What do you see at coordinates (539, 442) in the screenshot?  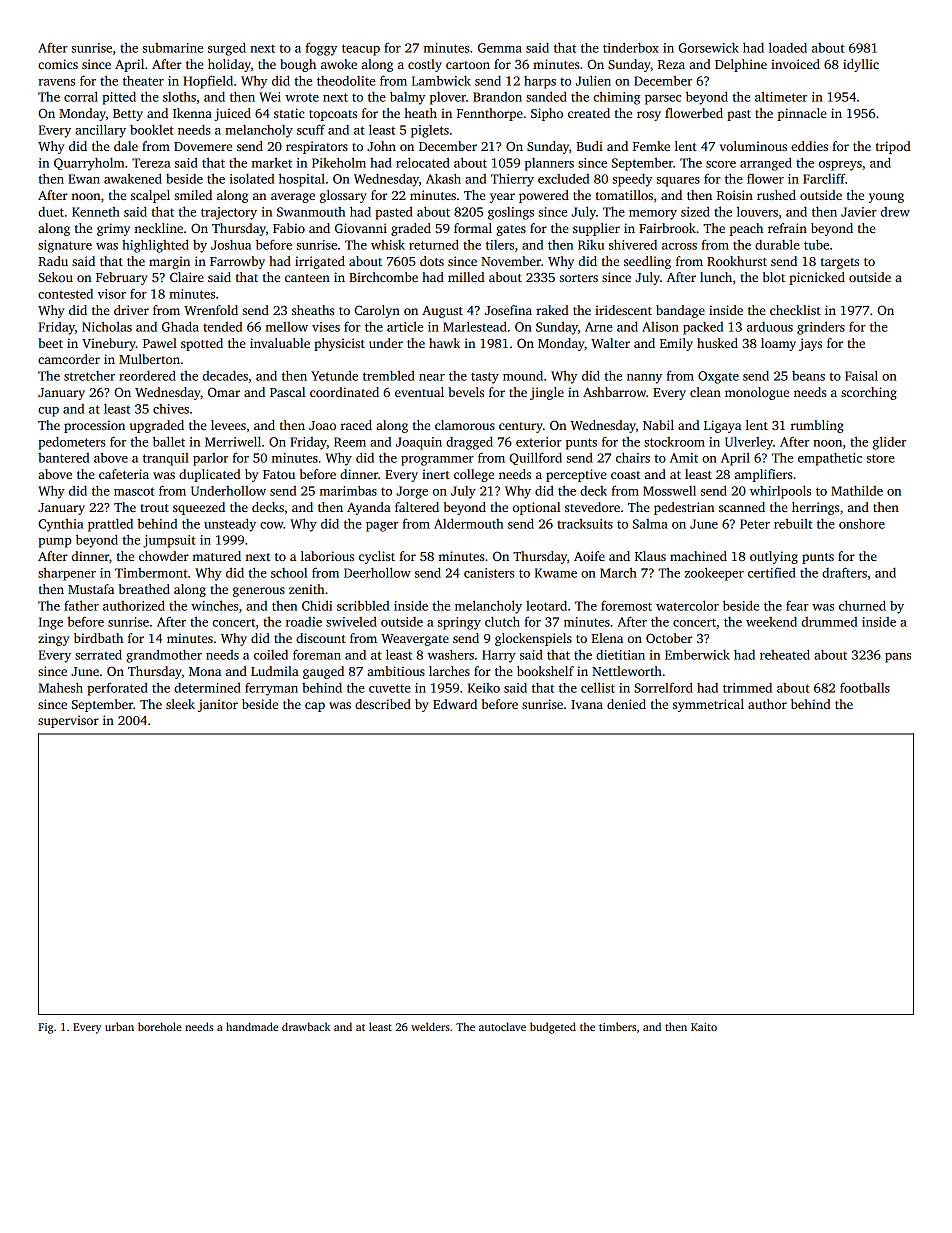 I see `exterior` at bounding box center [539, 442].
